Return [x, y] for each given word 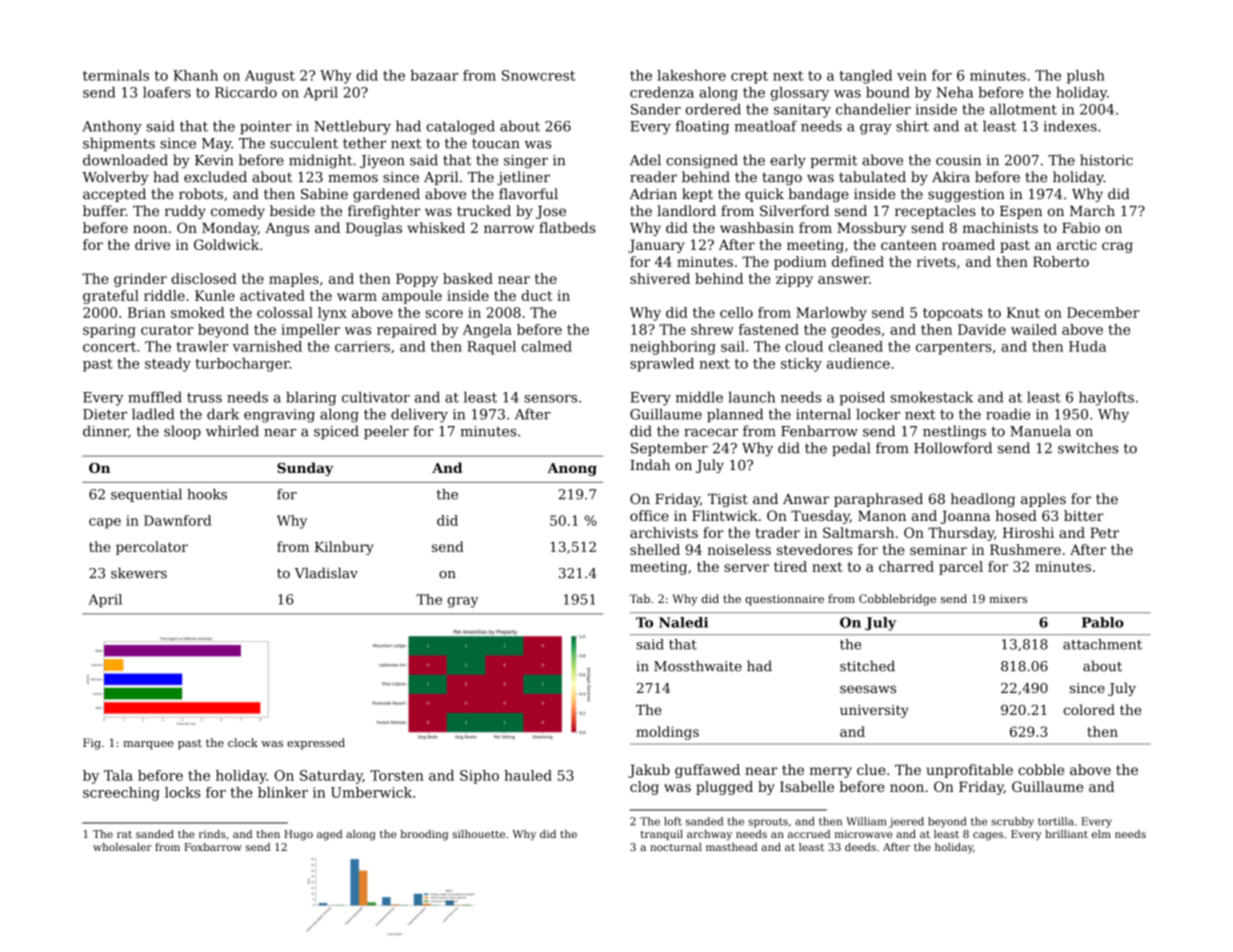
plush [1086, 77]
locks [182, 792]
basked [468, 278]
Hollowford [953, 448]
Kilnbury [344, 548]
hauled [528, 775]
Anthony [112, 127]
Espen [1021, 212]
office [649, 515]
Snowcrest [538, 75]
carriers [362, 346]
